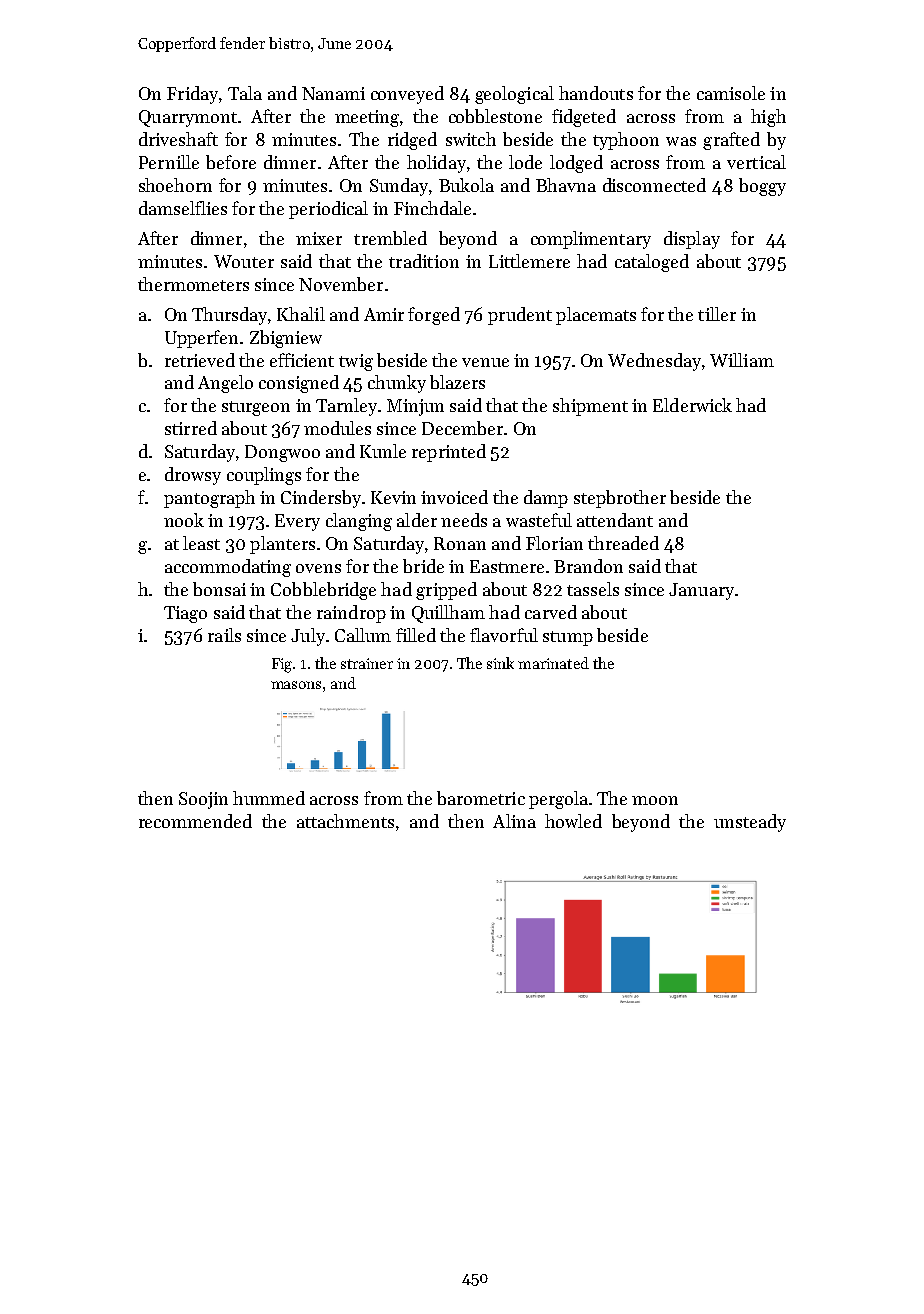 The width and height of the screenshot is (924, 1314). Describe the element at coordinates (655, 800) in the screenshot. I see `moon` at that location.
